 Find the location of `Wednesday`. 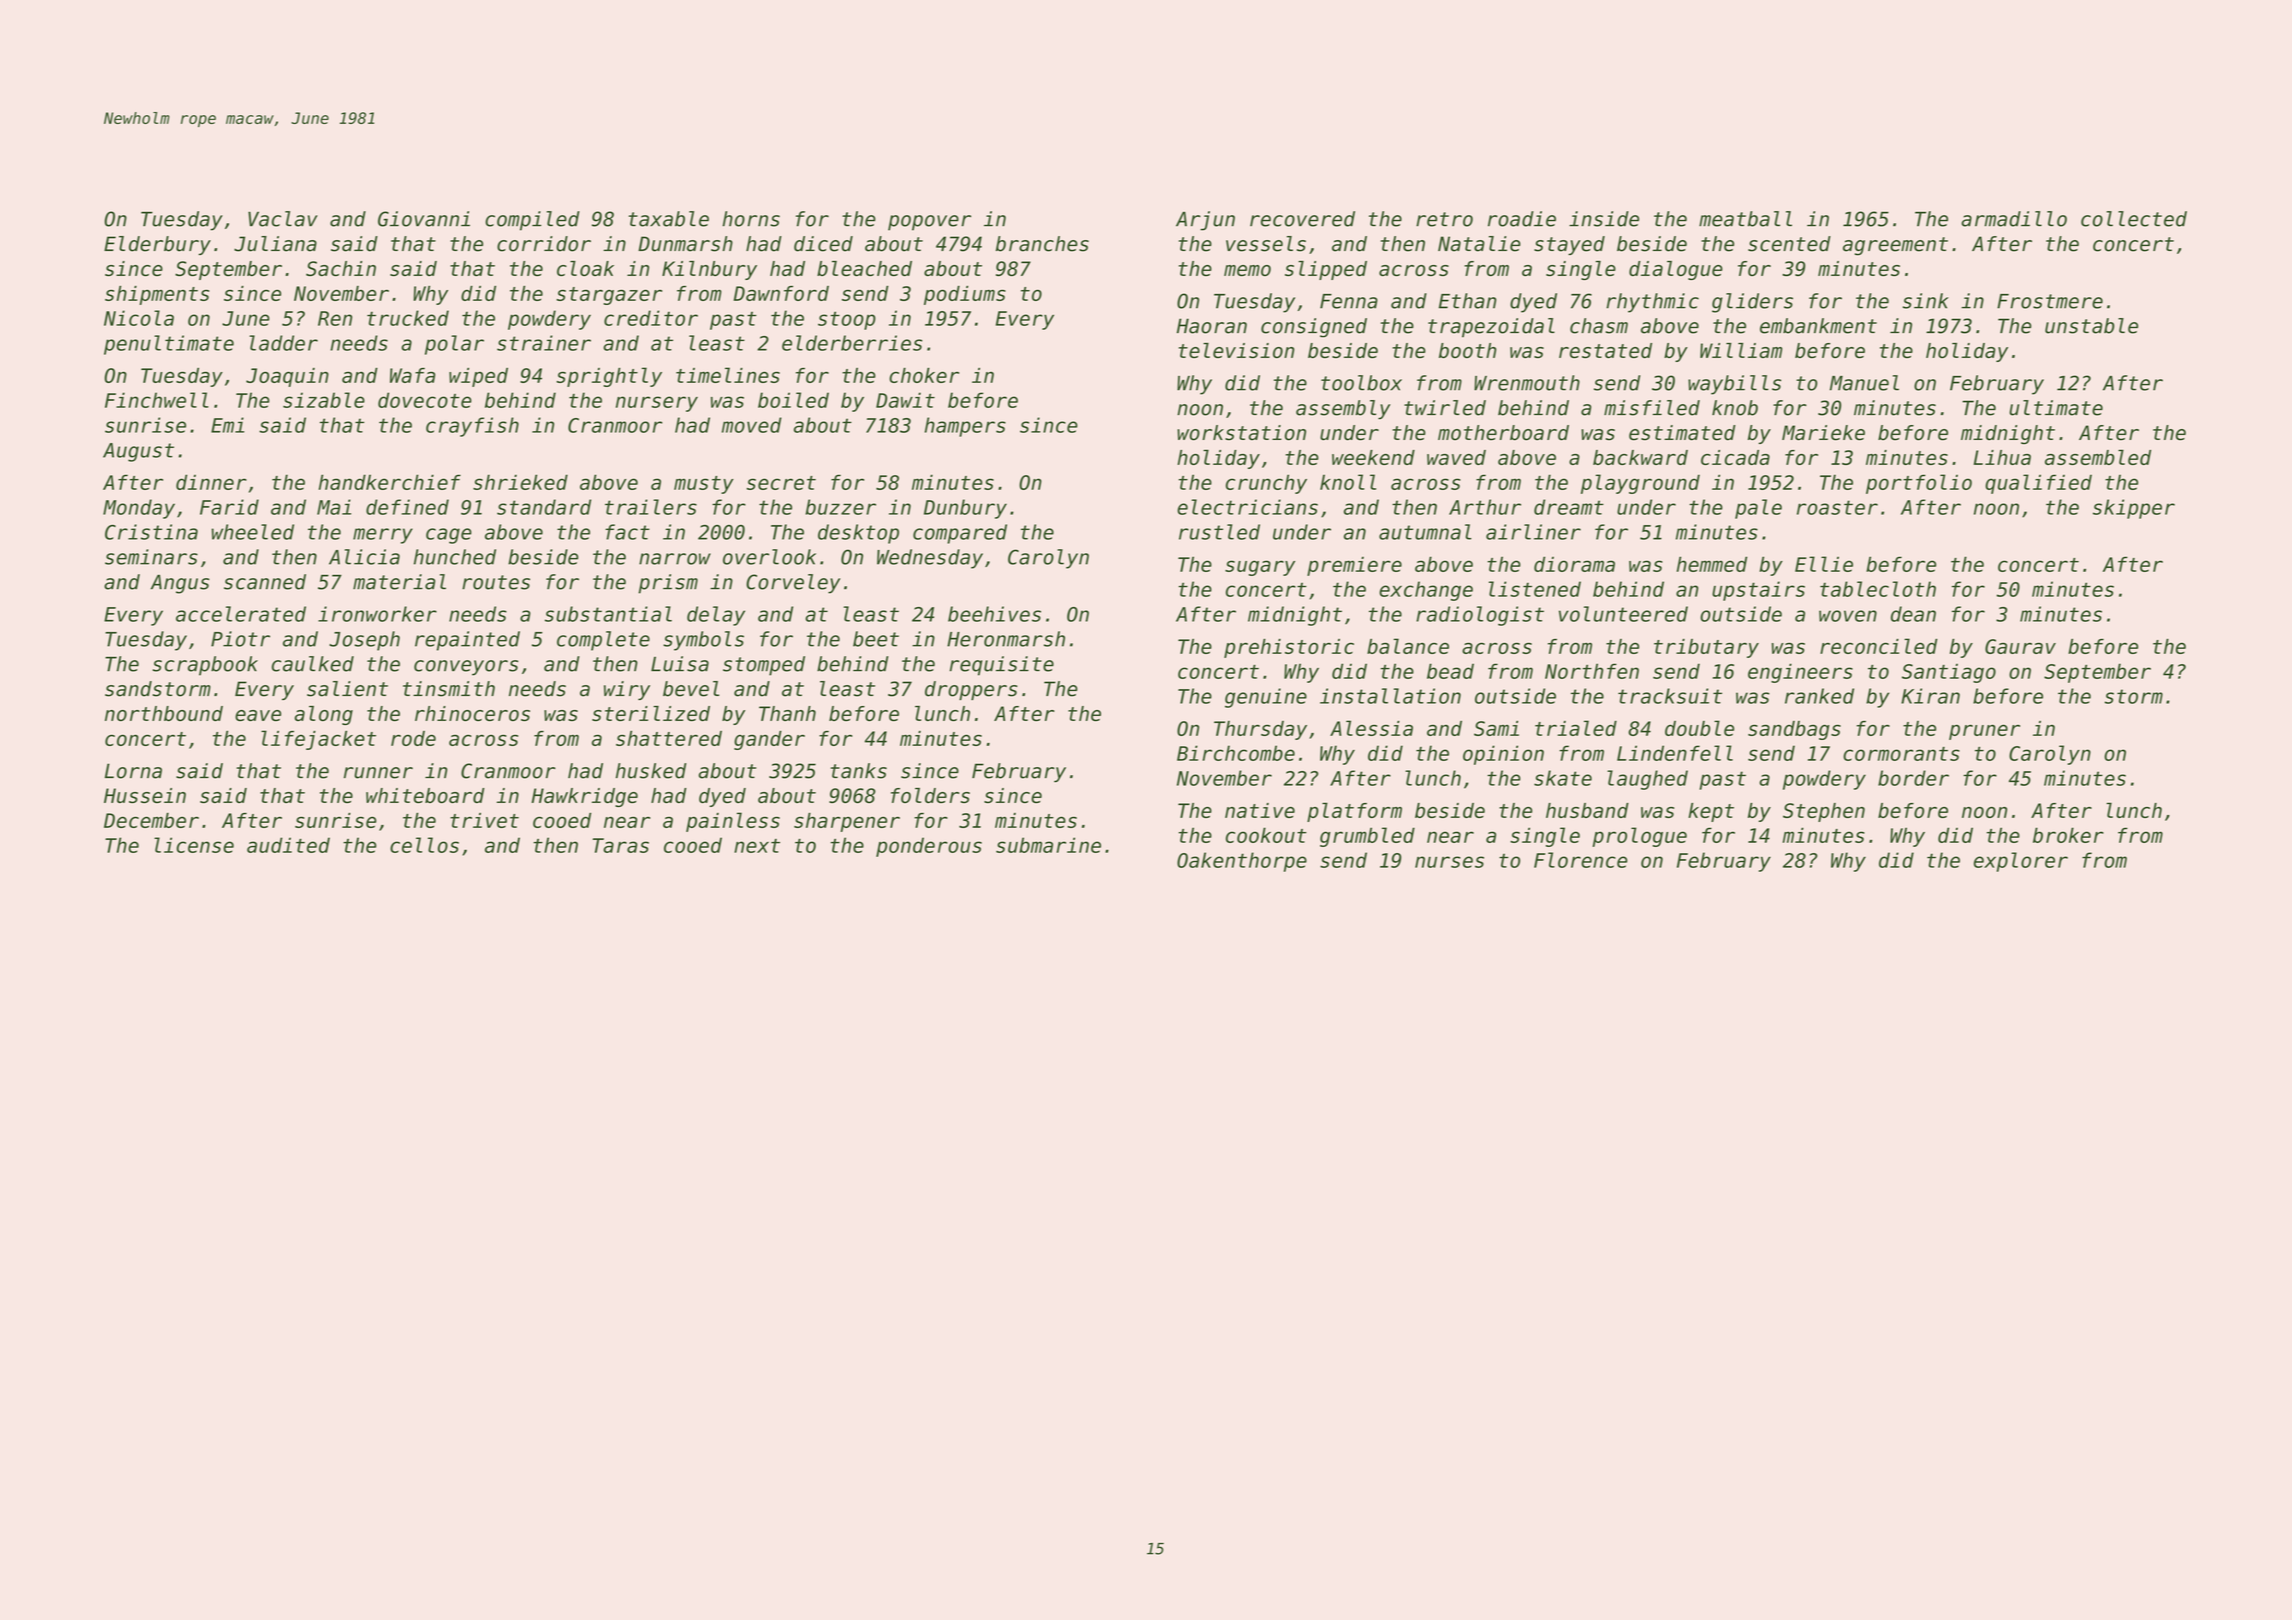

Wednesday is located at coordinates (930, 559).
